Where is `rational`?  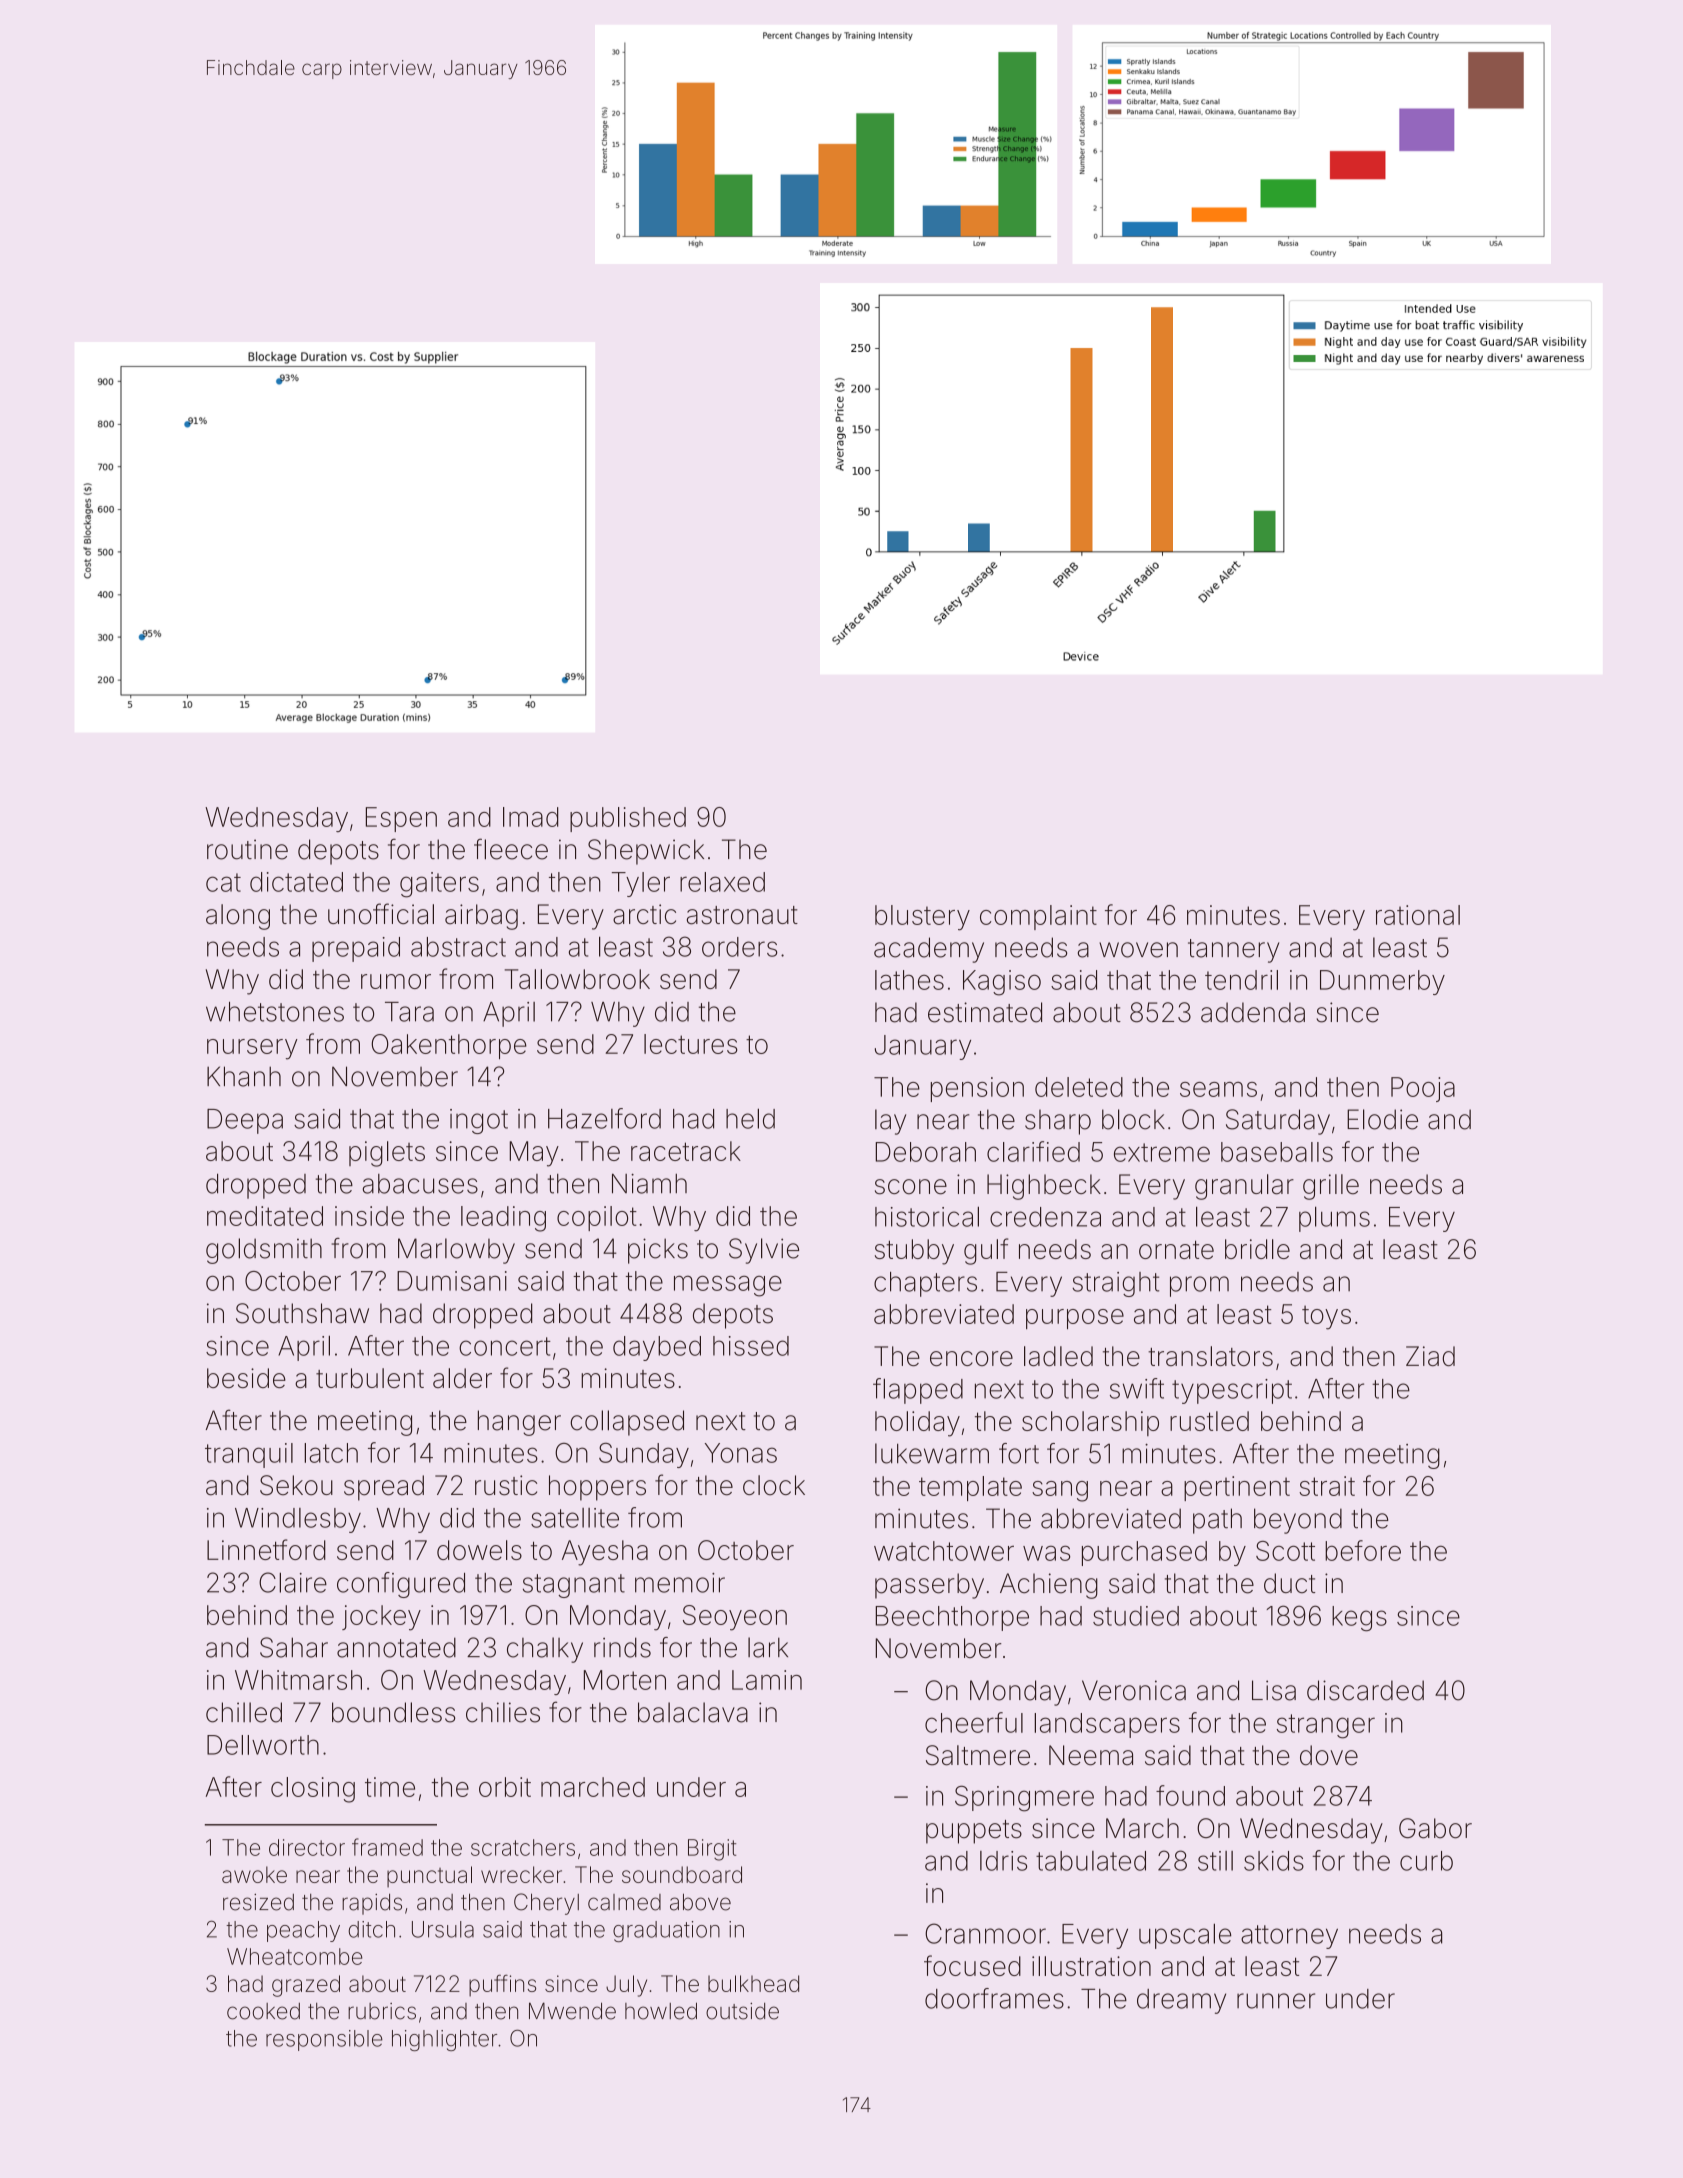 rational is located at coordinates (1418, 915).
